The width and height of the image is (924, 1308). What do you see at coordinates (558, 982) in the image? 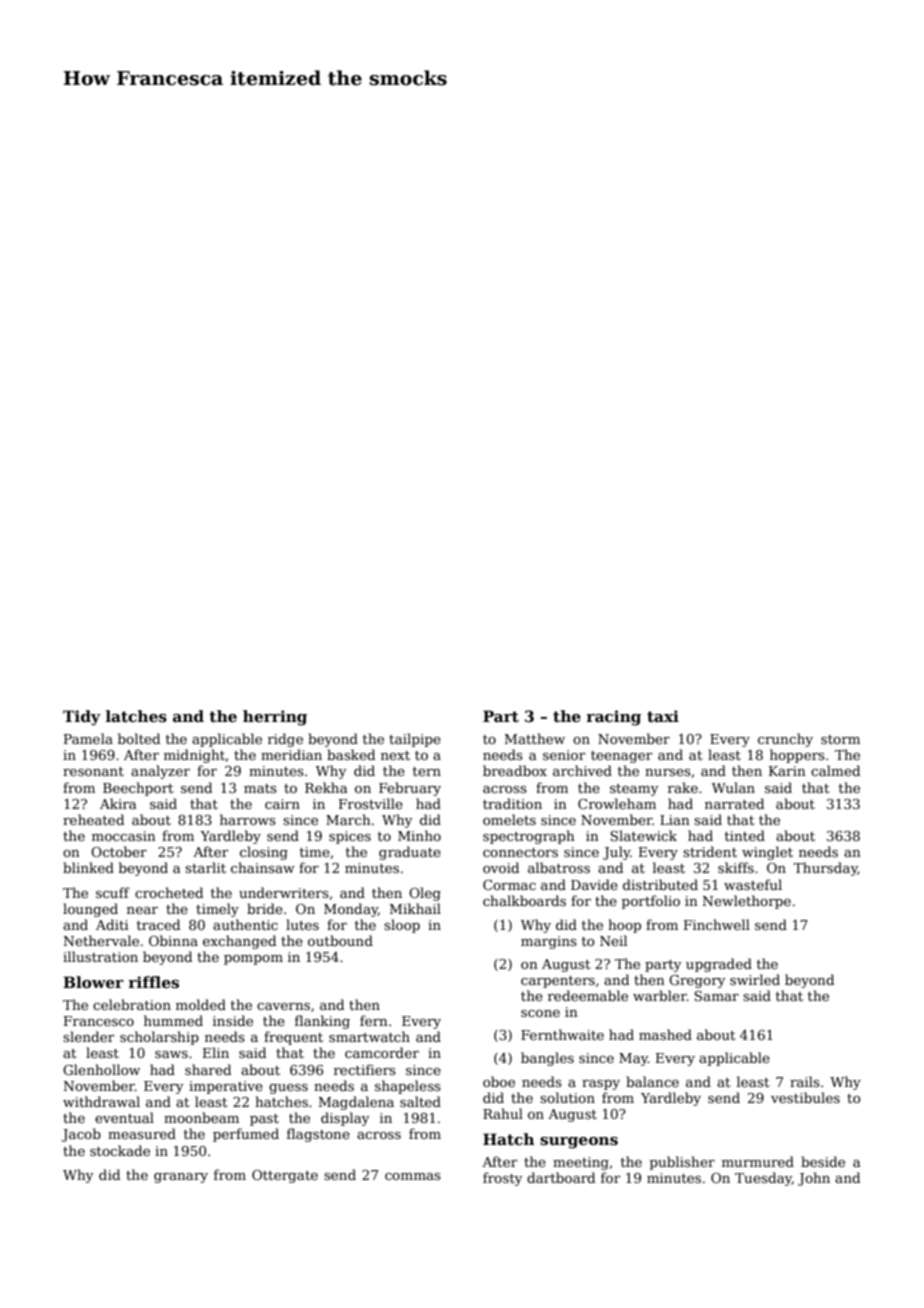
I see `carpenters` at bounding box center [558, 982].
